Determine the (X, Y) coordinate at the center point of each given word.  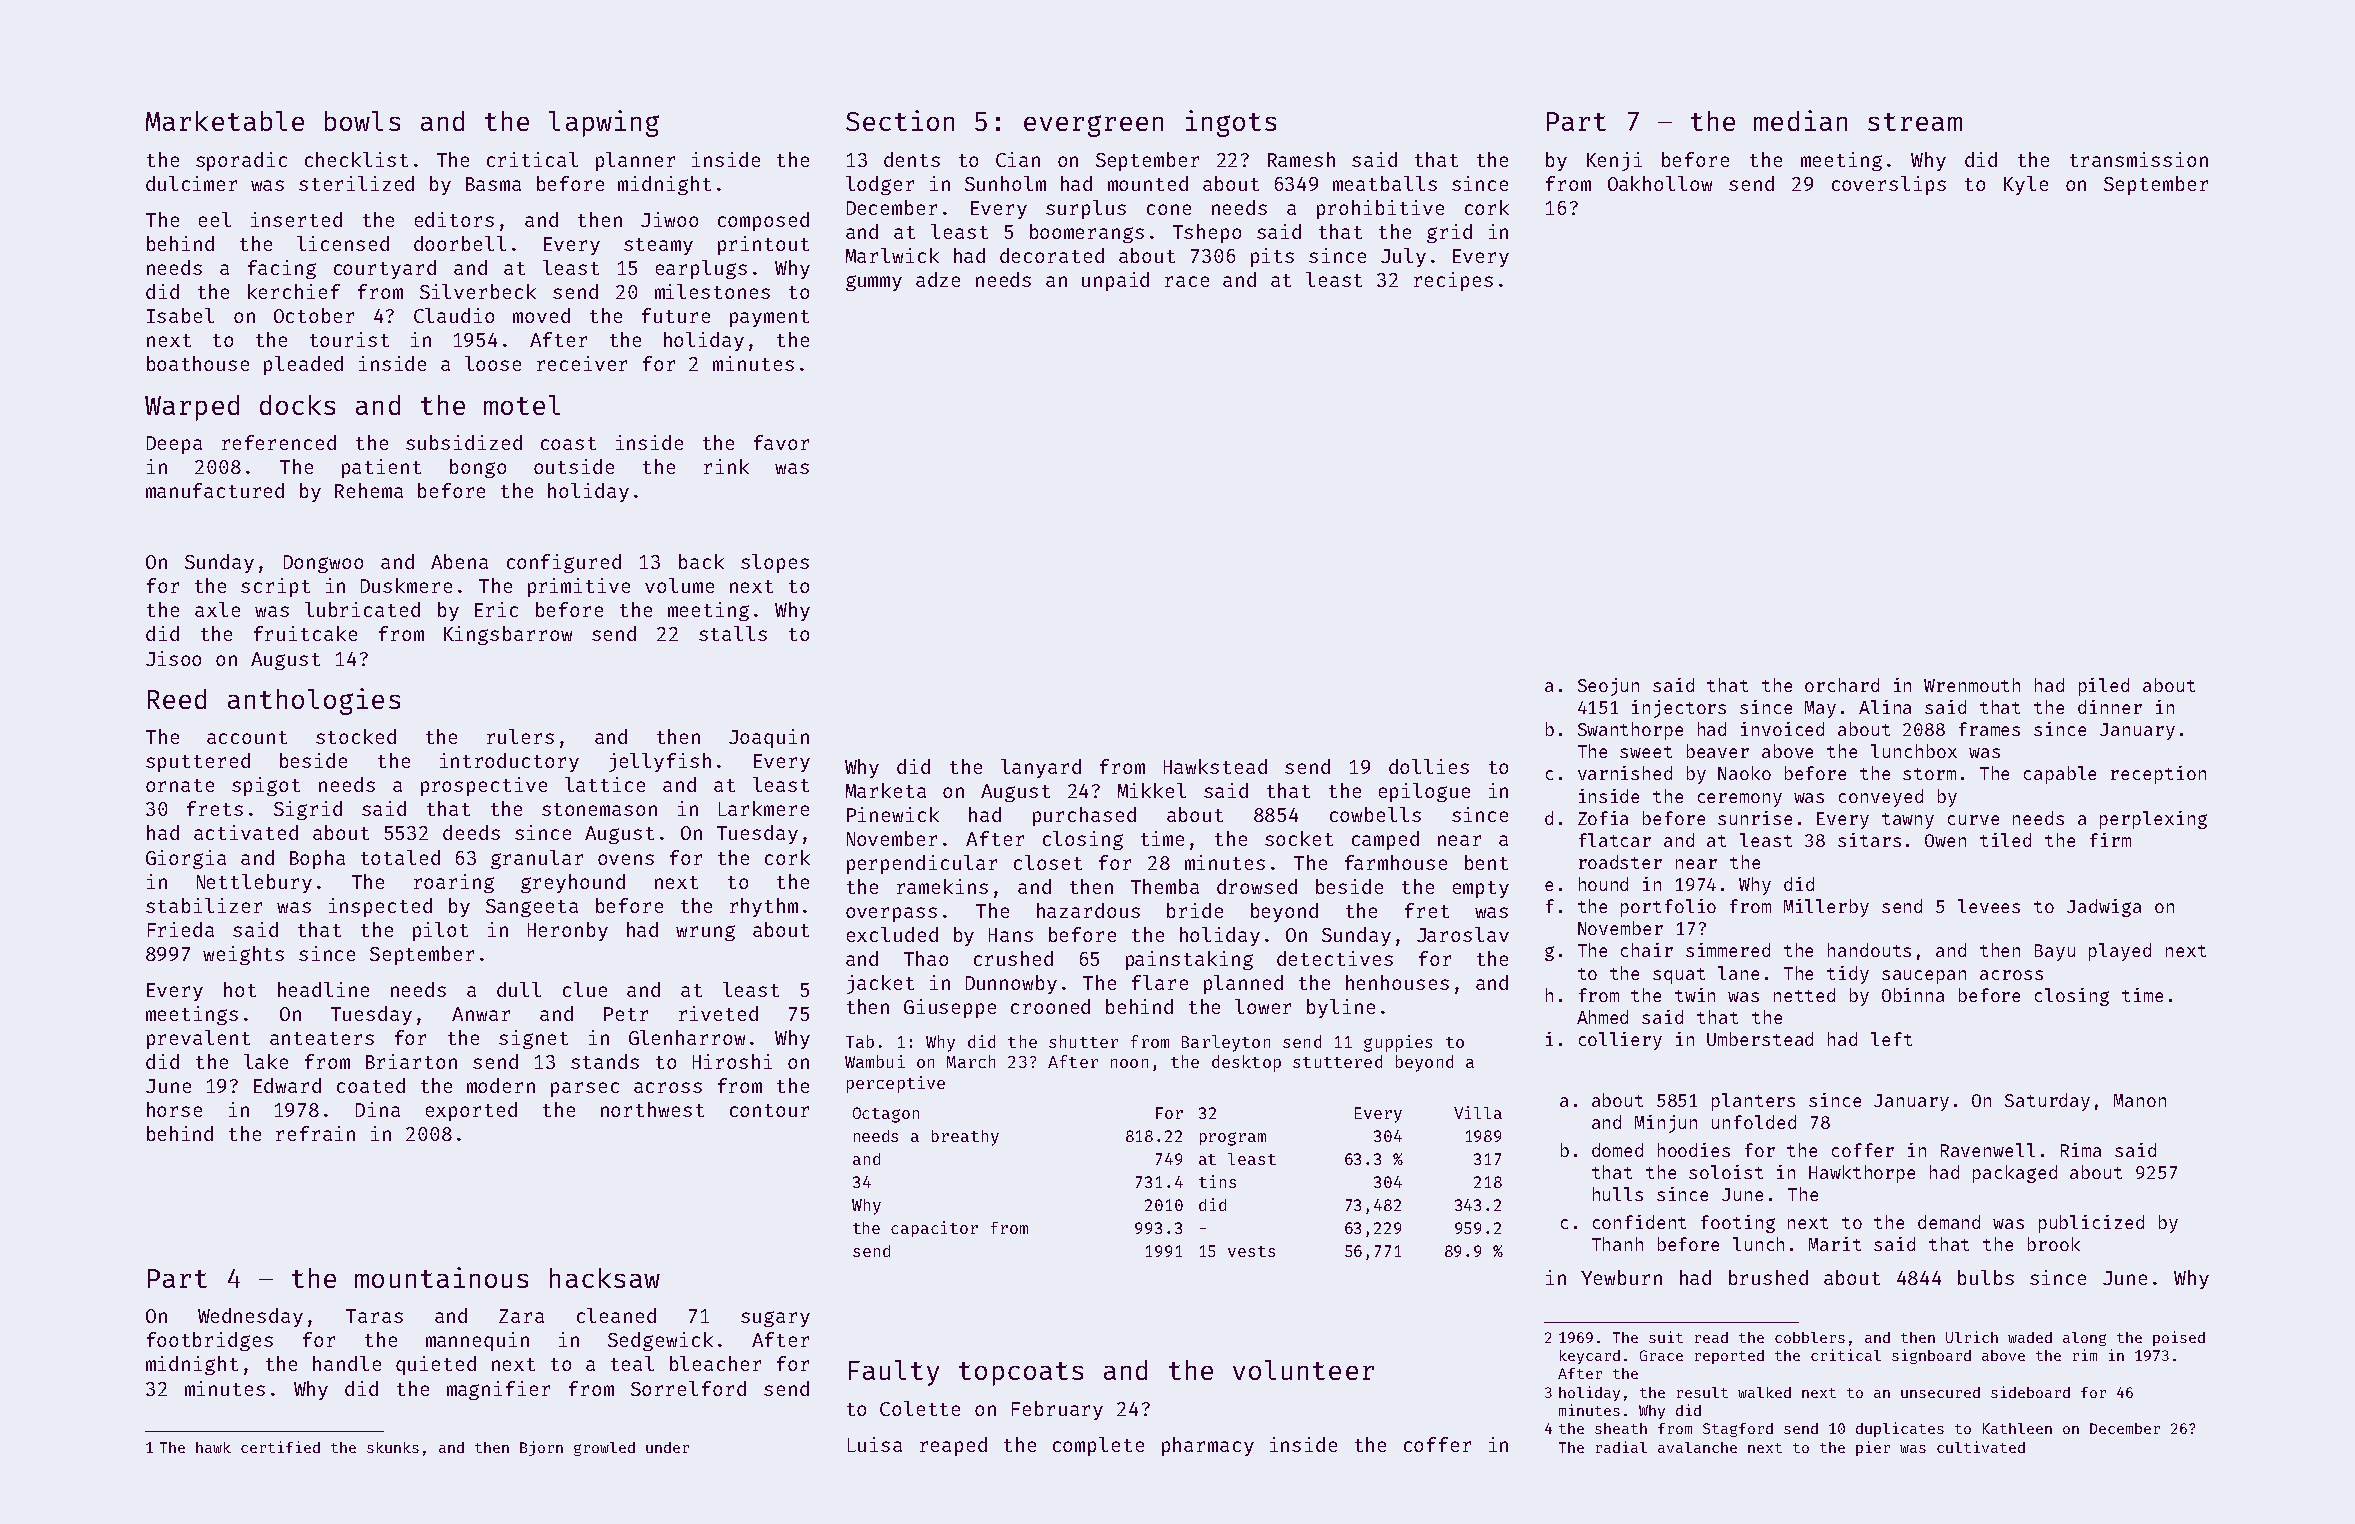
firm (2110, 840)
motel (522, 405)
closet (1048, 862)
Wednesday (250, 1317)
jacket (880, 984)
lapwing (604, 123)
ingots (1231, 123)
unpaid (1115, 281)
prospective (484, 786)
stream (1915, 122)
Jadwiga (2104, 908)
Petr (626, 1014)
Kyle (2026, 185)
